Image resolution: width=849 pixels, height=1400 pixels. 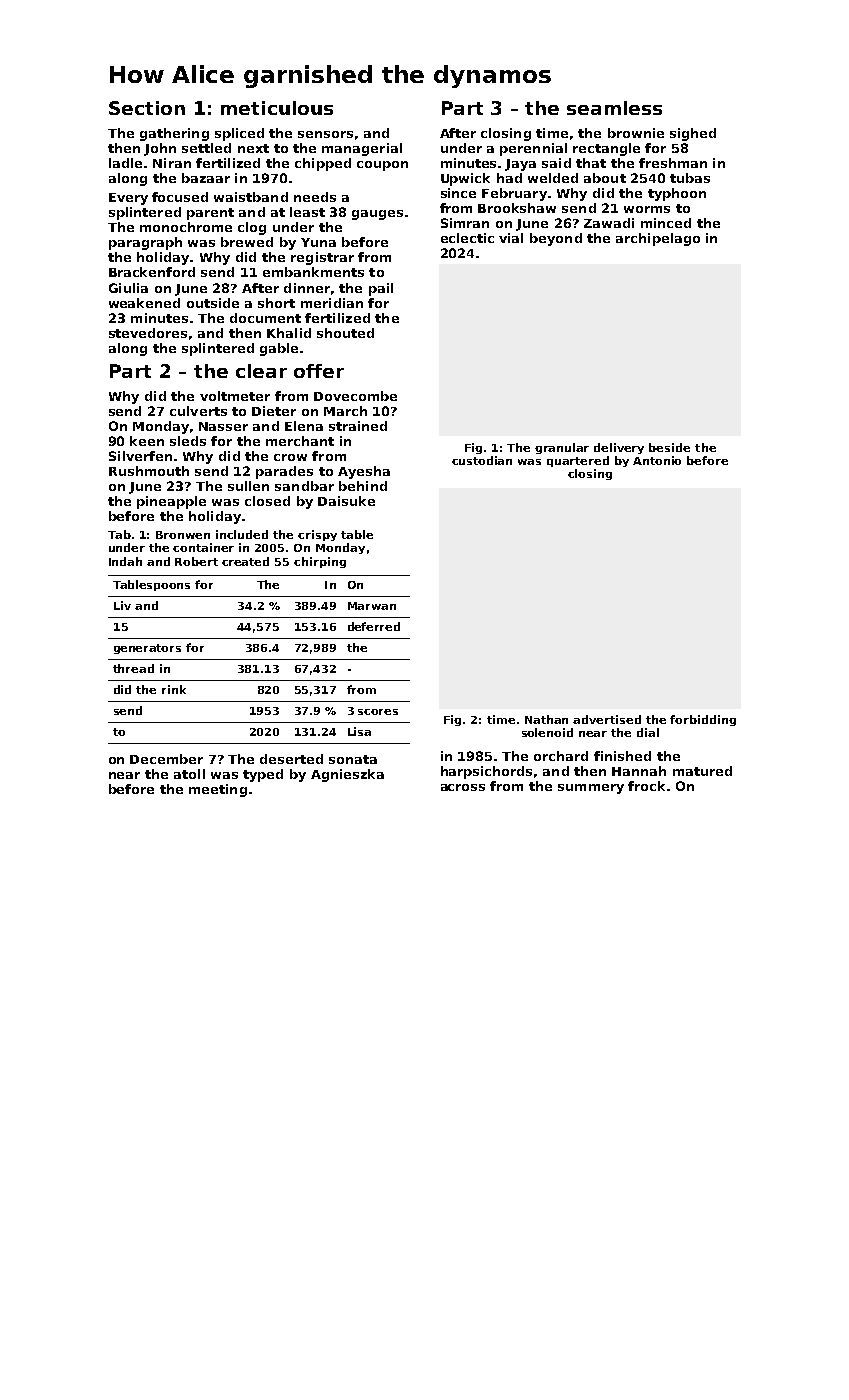 I want to click on archipelago, so click(x=658, y=239).
